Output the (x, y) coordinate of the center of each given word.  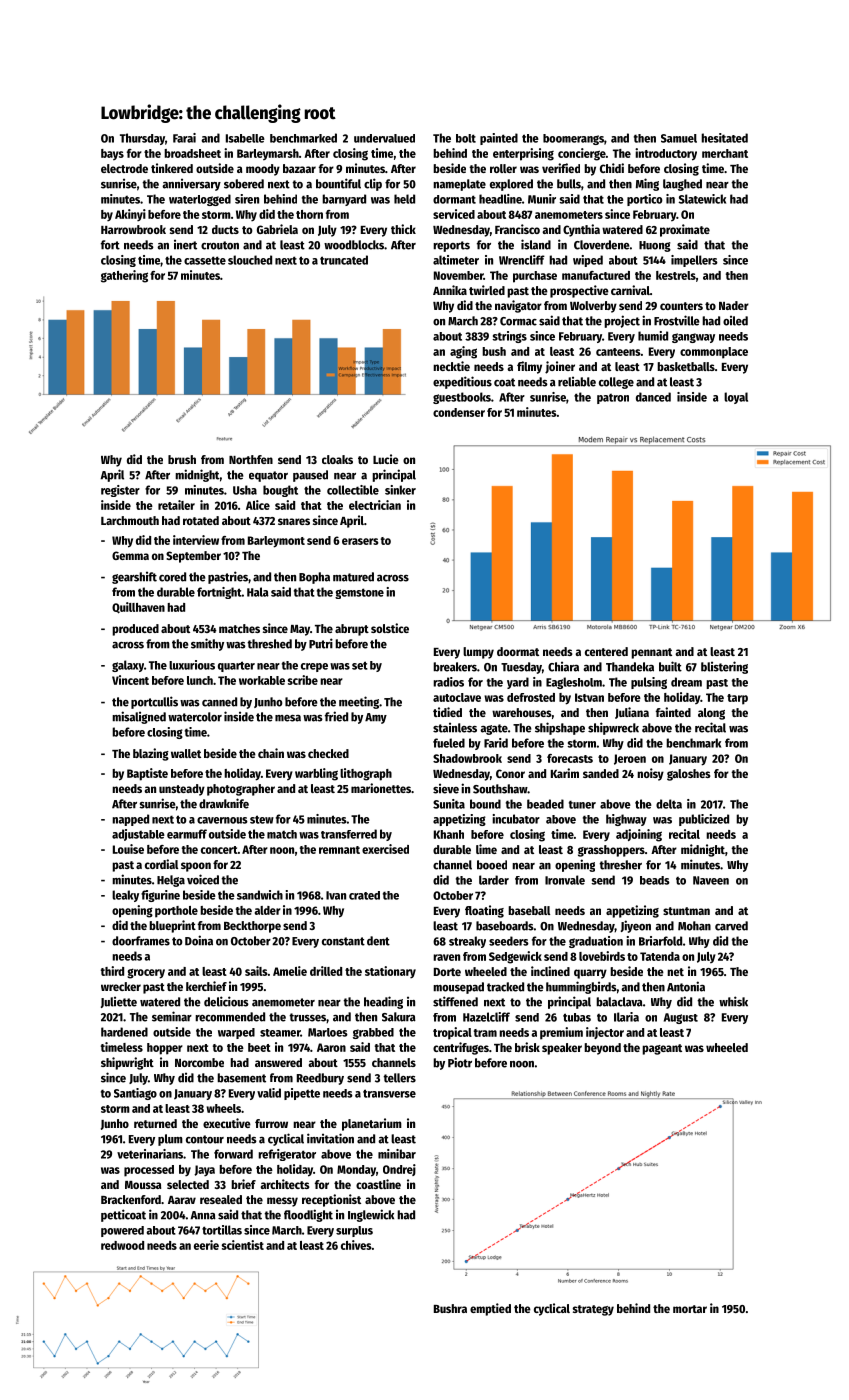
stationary (390, 972)
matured (353, 577)
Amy (376, 718)
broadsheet (192, 153)
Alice (258, 505)
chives (356, 1245)
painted (499, 139)
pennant (651, 653)
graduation (596, 942)
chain (271, 753)
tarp (737, 699)
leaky (125, 896)
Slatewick (702, 199)
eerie (206, 1245)
